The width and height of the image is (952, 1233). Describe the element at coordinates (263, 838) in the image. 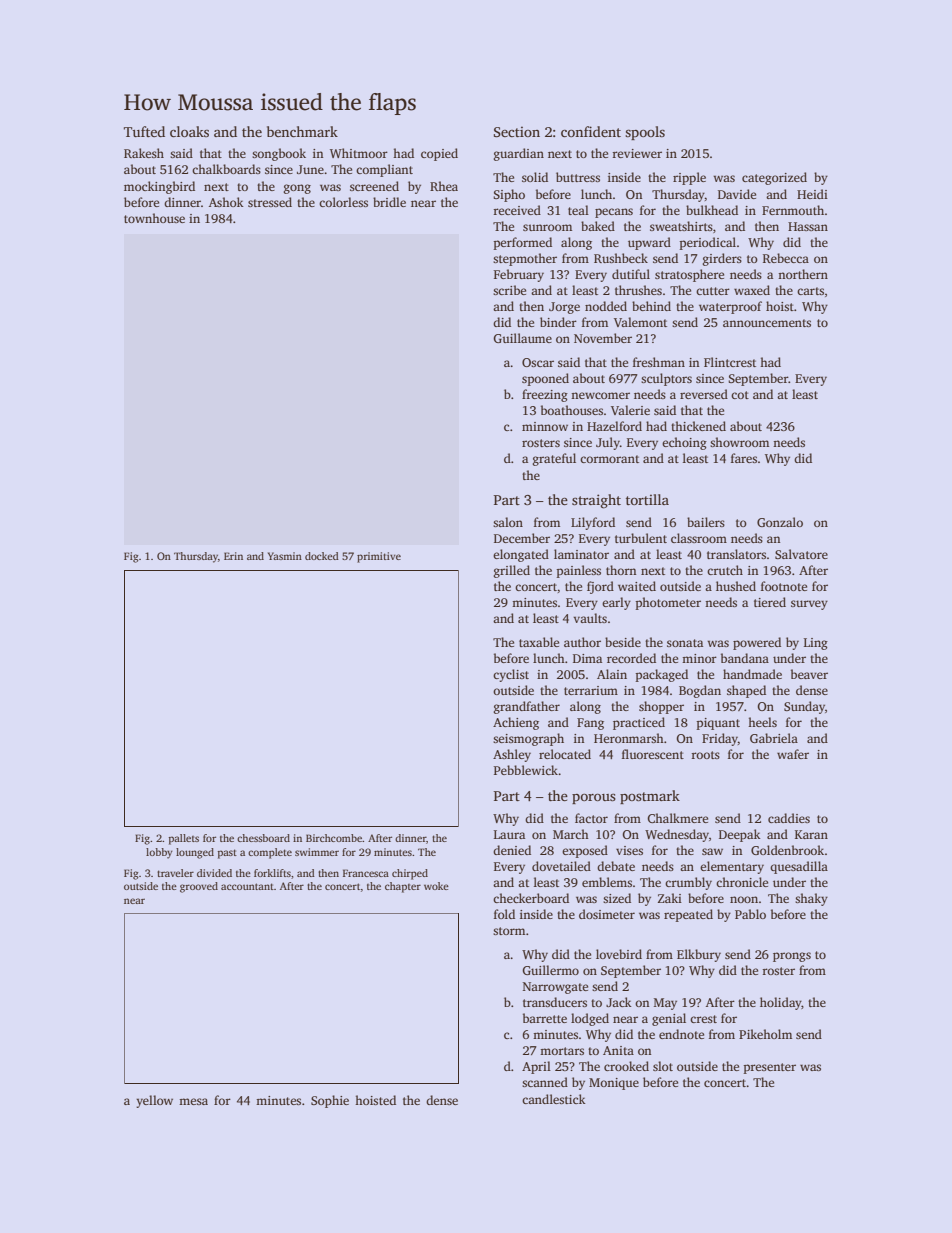

I see `chessboard` at that location.
